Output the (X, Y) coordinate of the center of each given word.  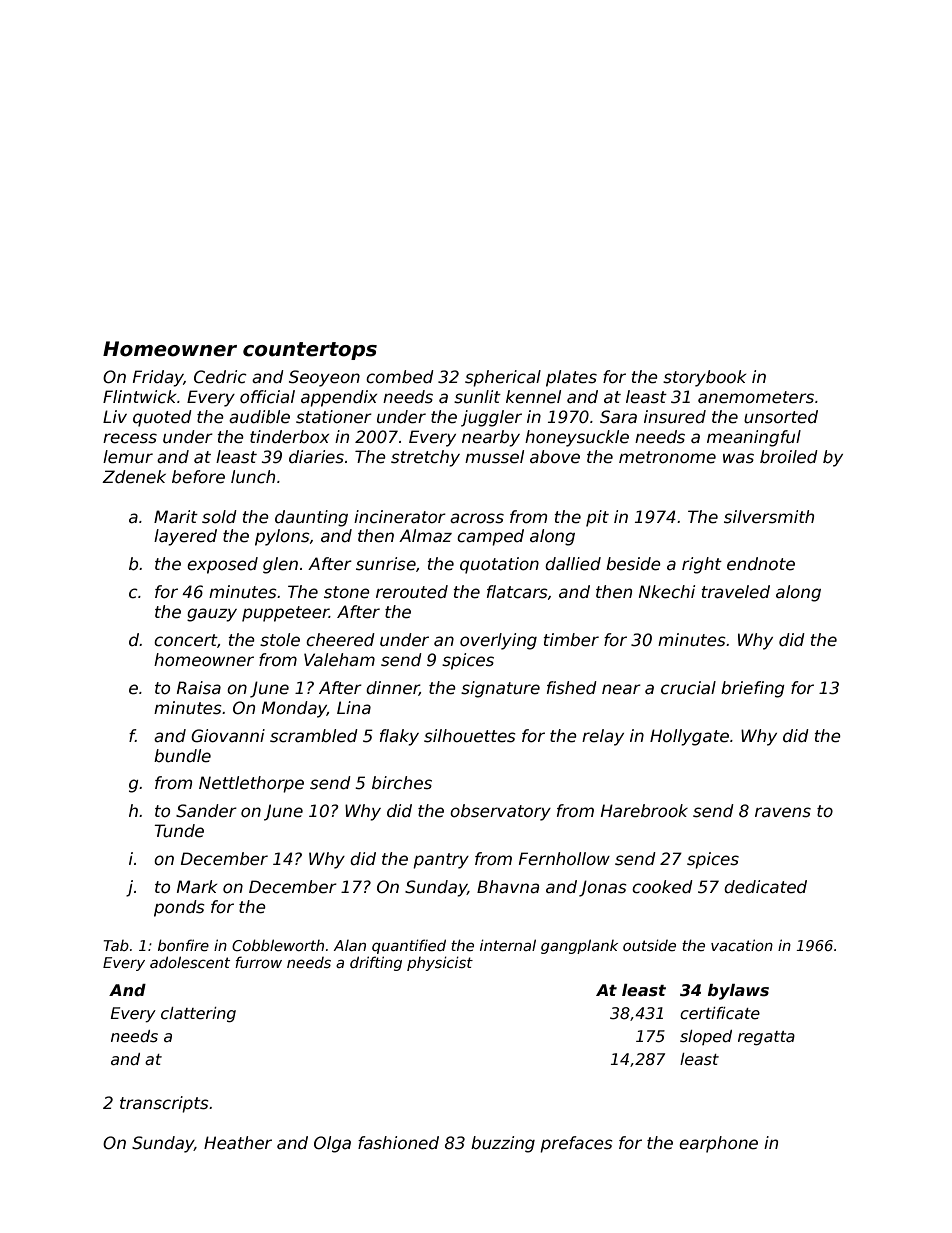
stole (280, 640)
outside (649, 945)
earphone (718, 1144)
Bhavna (508, 887)
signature (500, 689)
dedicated (765, 887)
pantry (441, 861)
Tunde (179, 831)
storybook (704, 378)
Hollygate (689, 737)
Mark (197, 886)
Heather (238, 1143)
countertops (310, 351)
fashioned (398, 1143)
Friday (158, 378)
